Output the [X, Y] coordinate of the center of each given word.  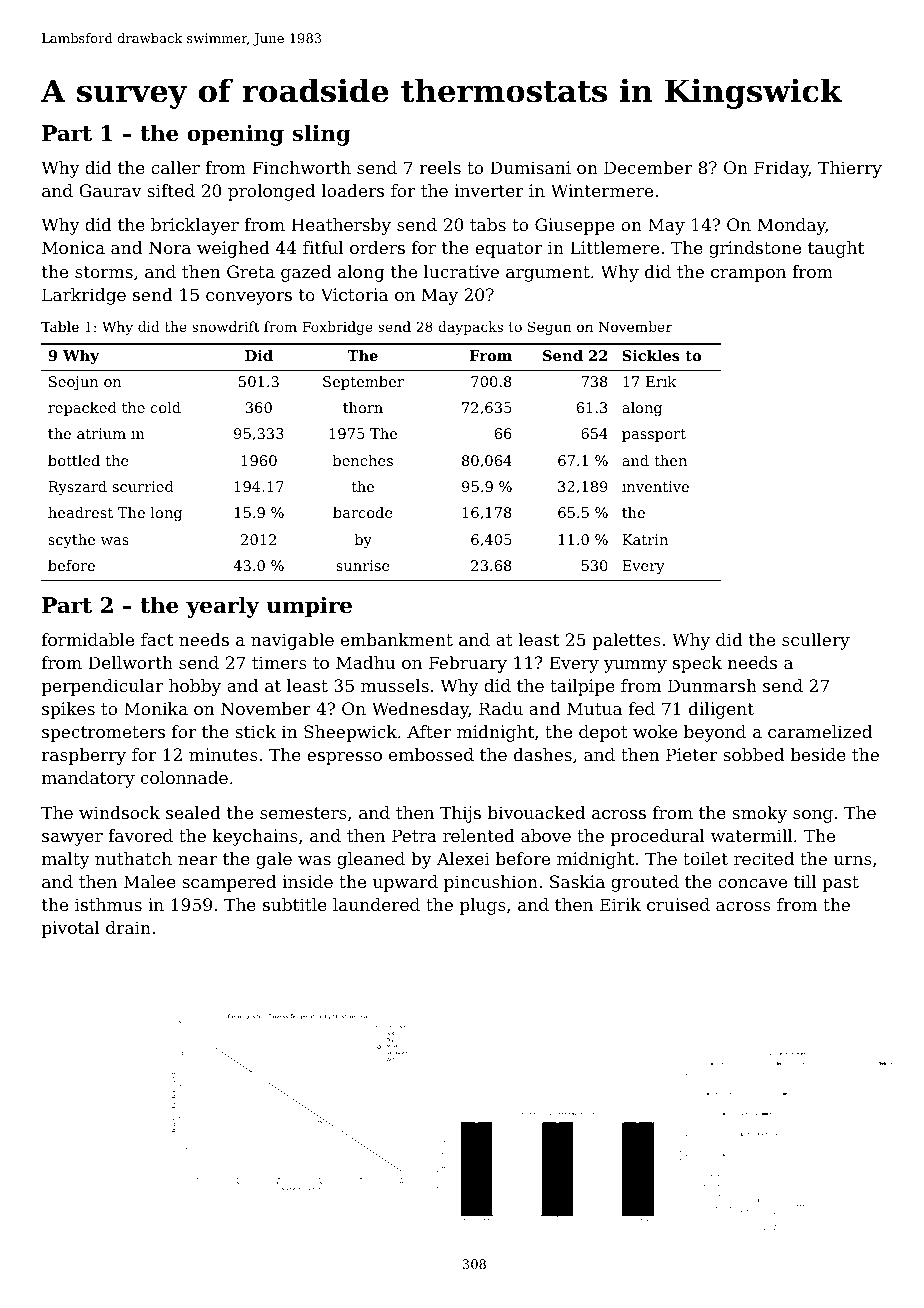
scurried [143, 486]
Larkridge [84, 296]
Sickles [651, 355]
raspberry [84, 756]
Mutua [594, 708]
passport [654, 435]
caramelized [820, 731]
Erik [661, 381]
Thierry [850, 169]
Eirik [620, 904]
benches [362, 460]
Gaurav [110, 190]
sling [321, 135]
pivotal [71, 929]
